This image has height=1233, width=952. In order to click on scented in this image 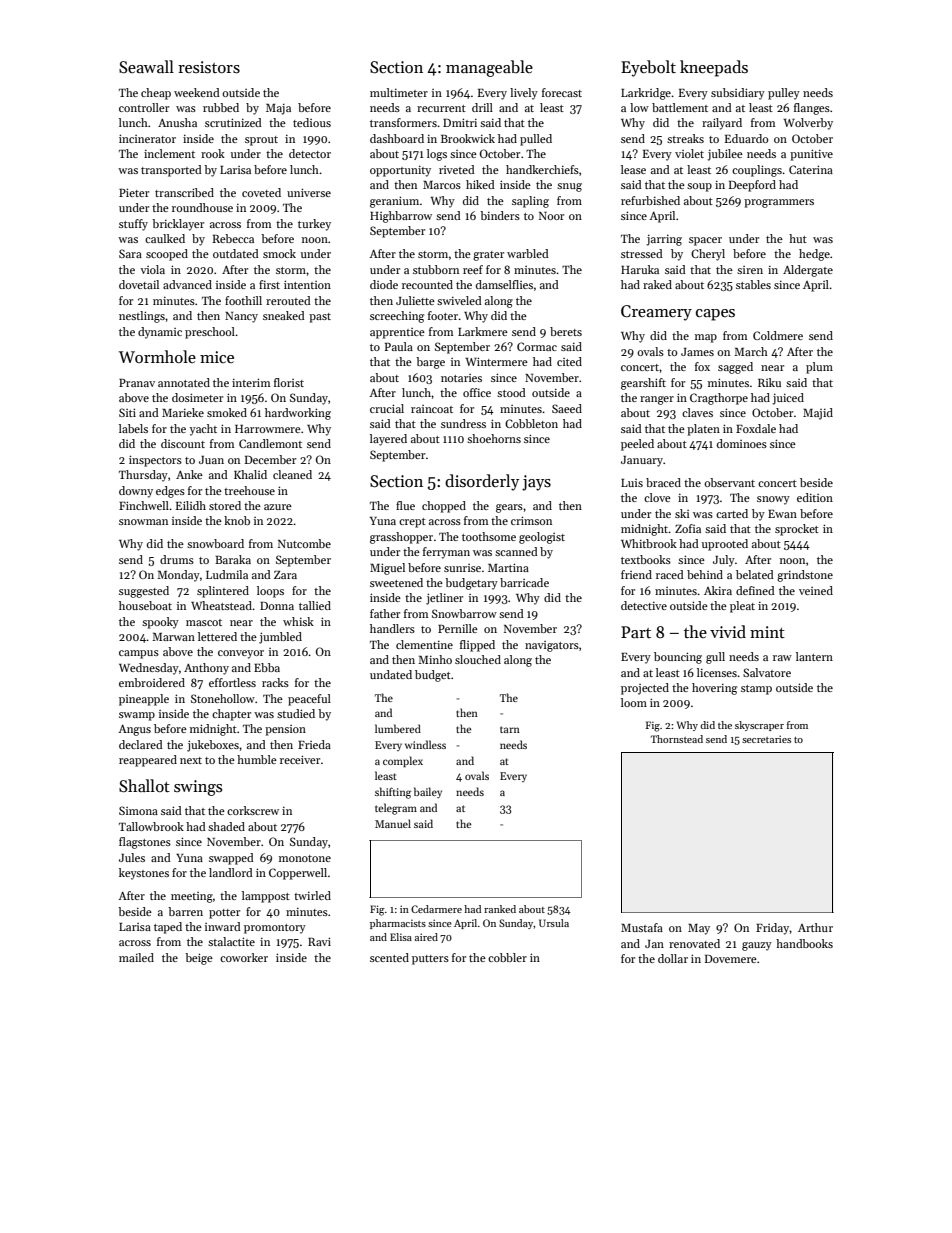, I will do `click(389, 957)`.
